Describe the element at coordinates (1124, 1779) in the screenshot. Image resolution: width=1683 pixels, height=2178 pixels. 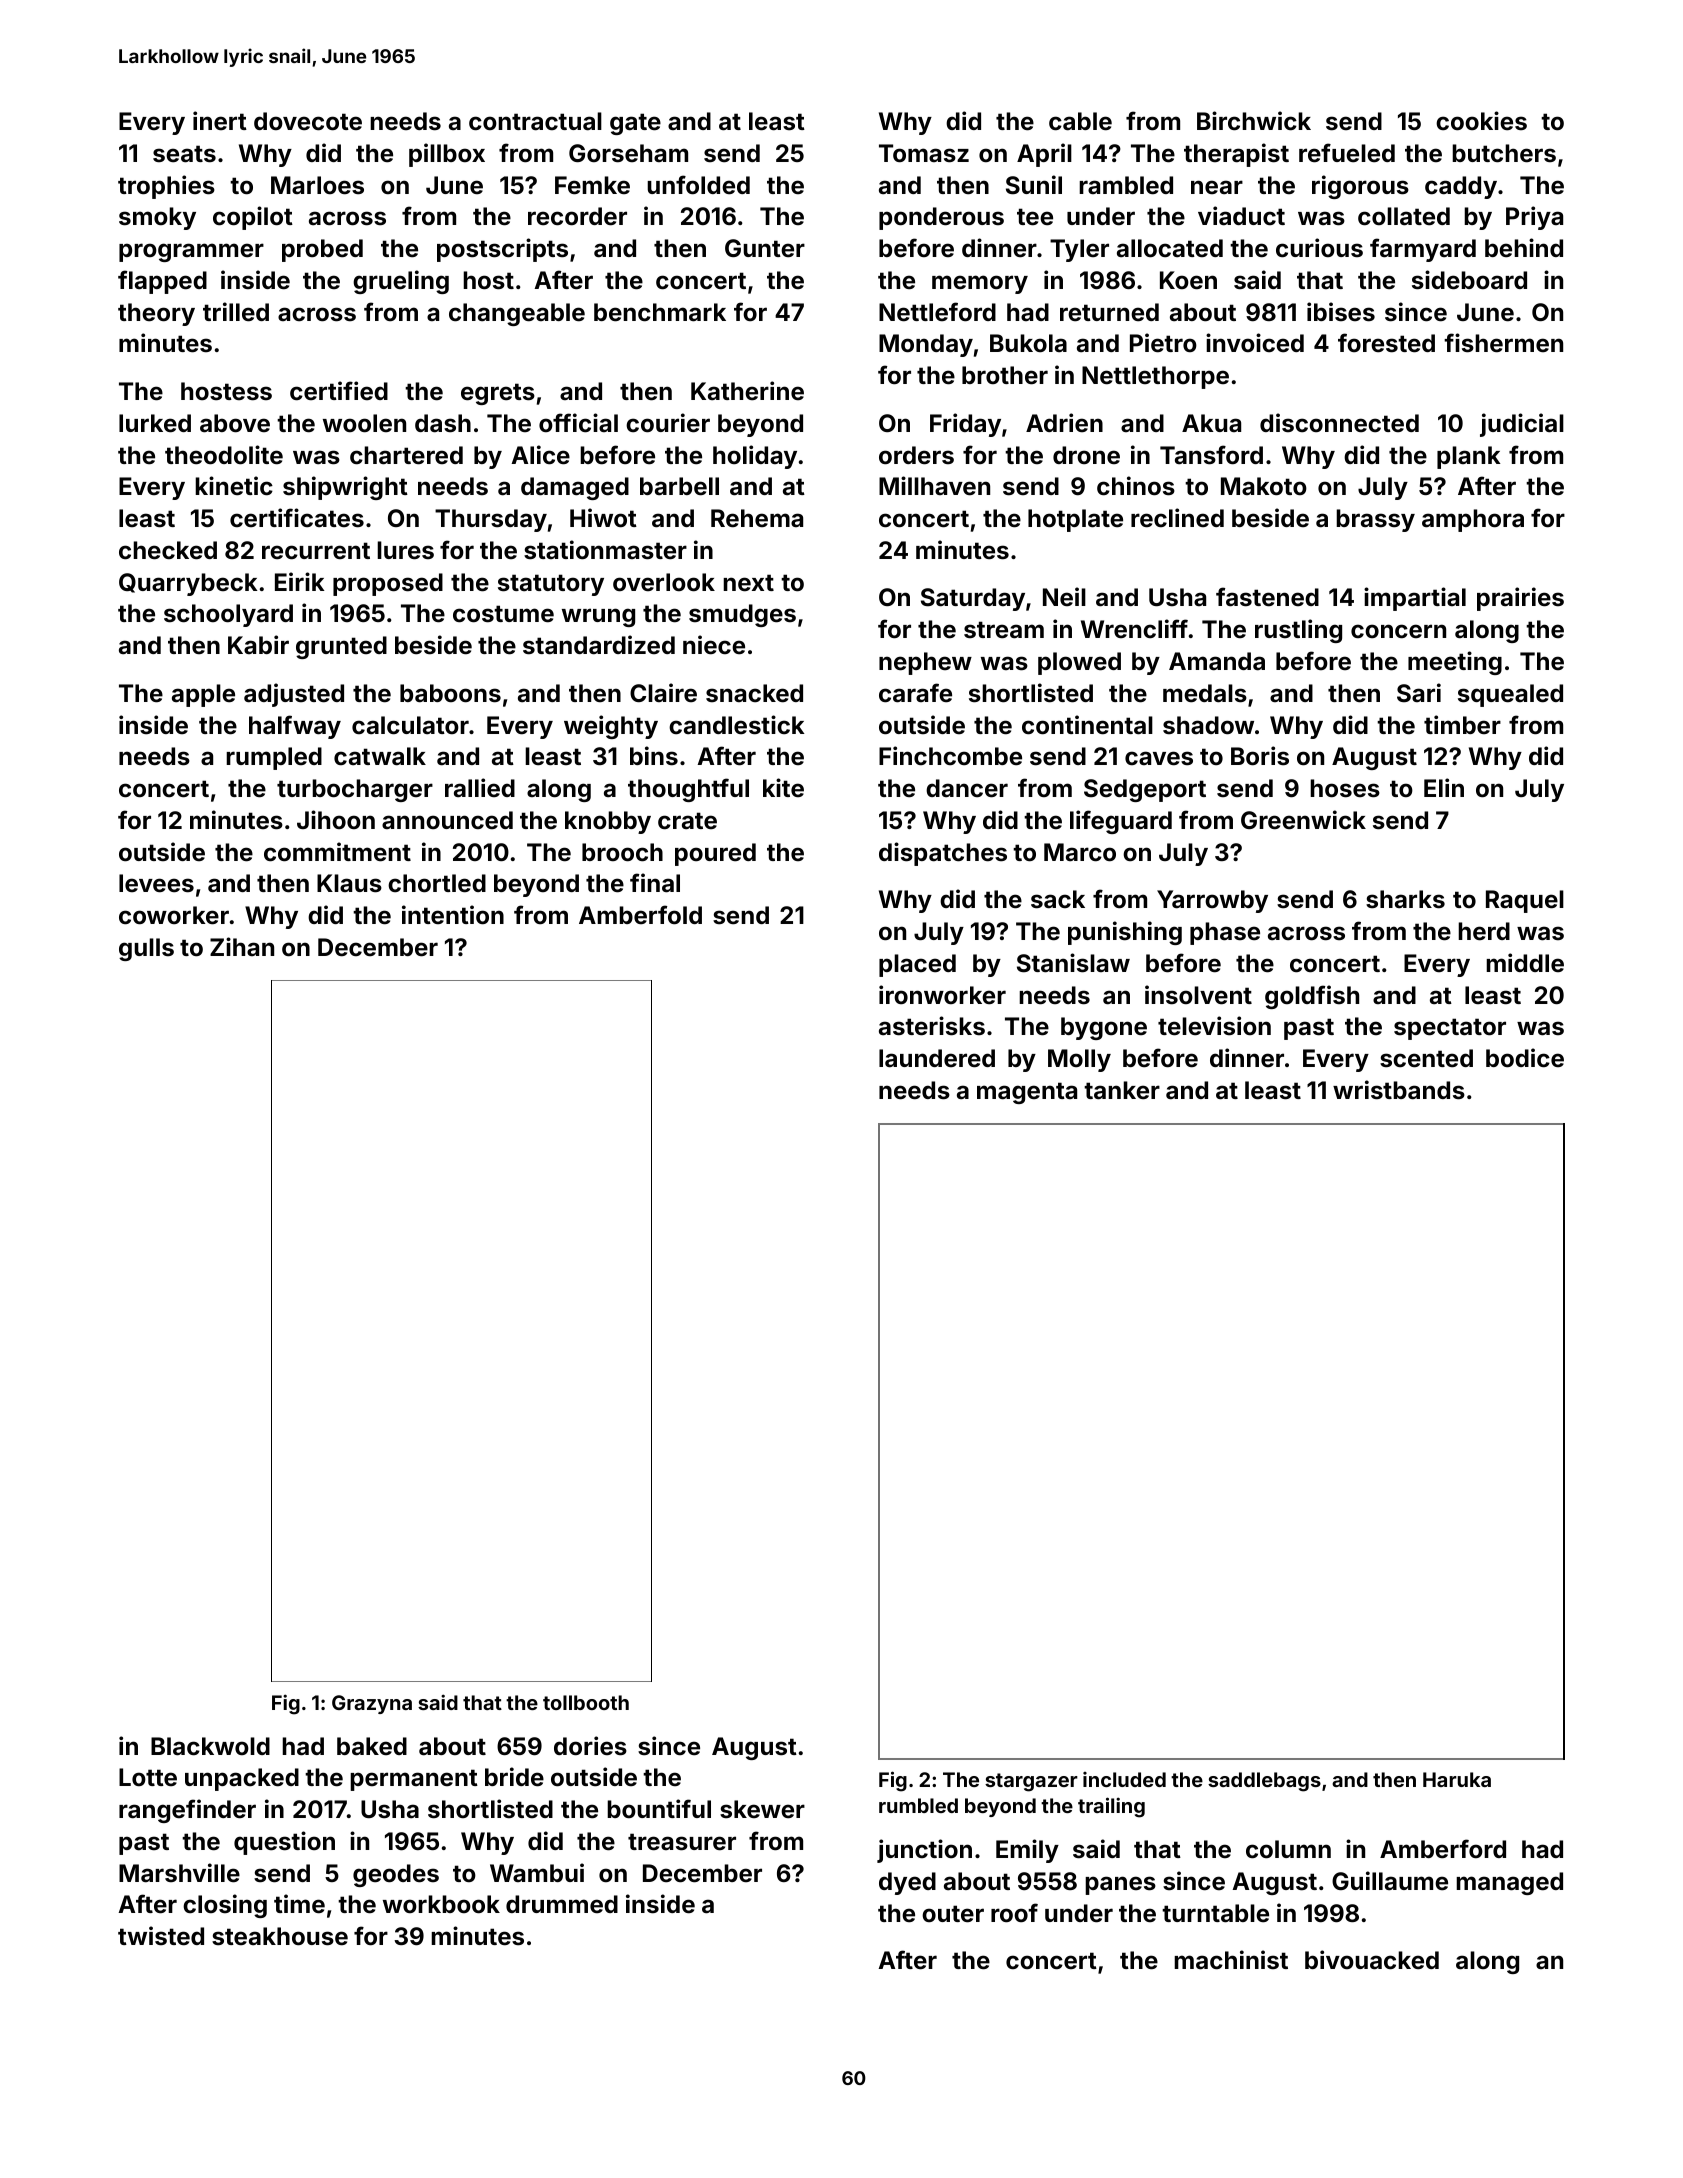
I see `included` at that location.
